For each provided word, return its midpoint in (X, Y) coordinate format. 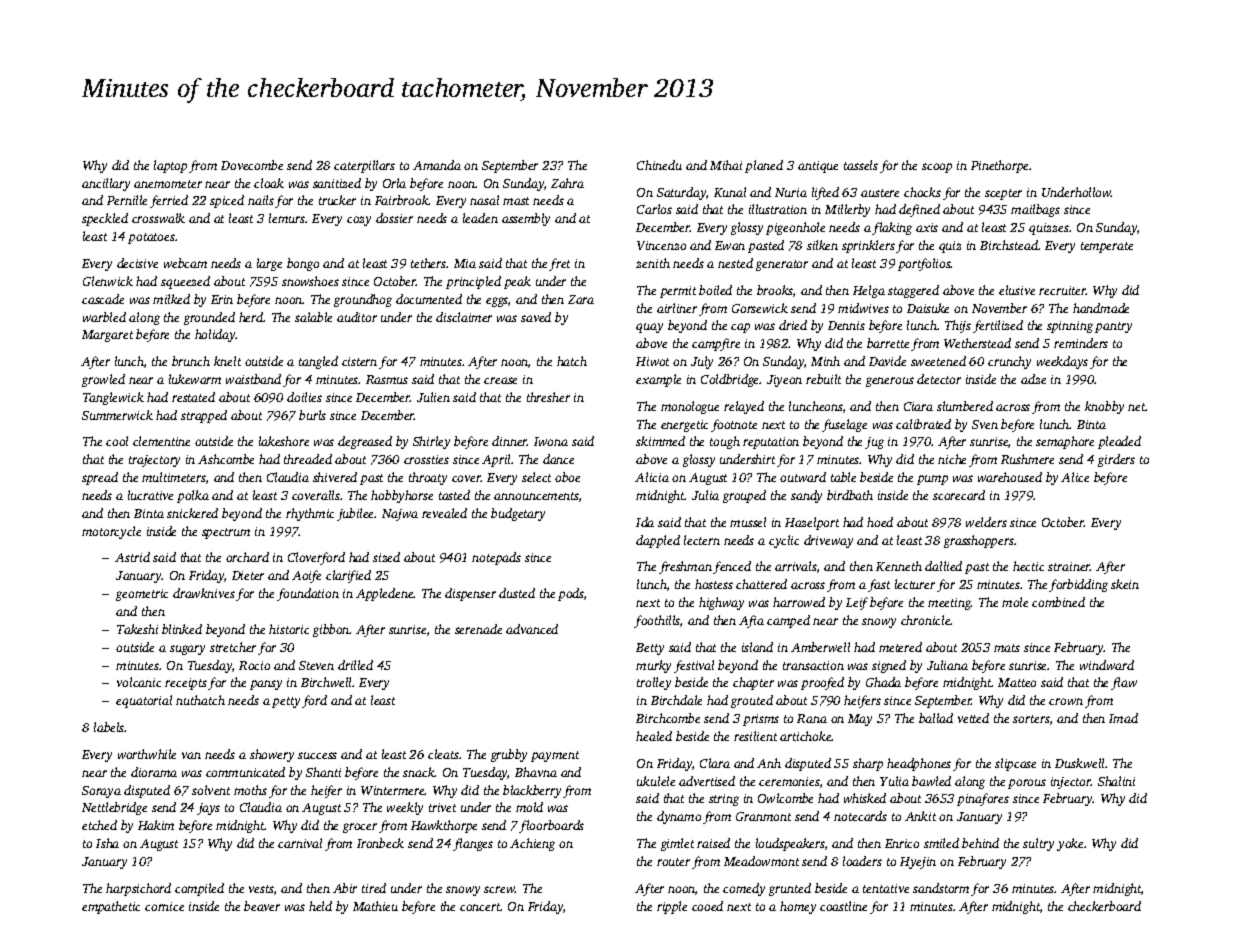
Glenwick (108, 281)
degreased (365, 442)
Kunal (730, 192)
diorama (154, 772)
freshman (685, 567)
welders (986, 522)
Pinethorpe (1000, 166)
